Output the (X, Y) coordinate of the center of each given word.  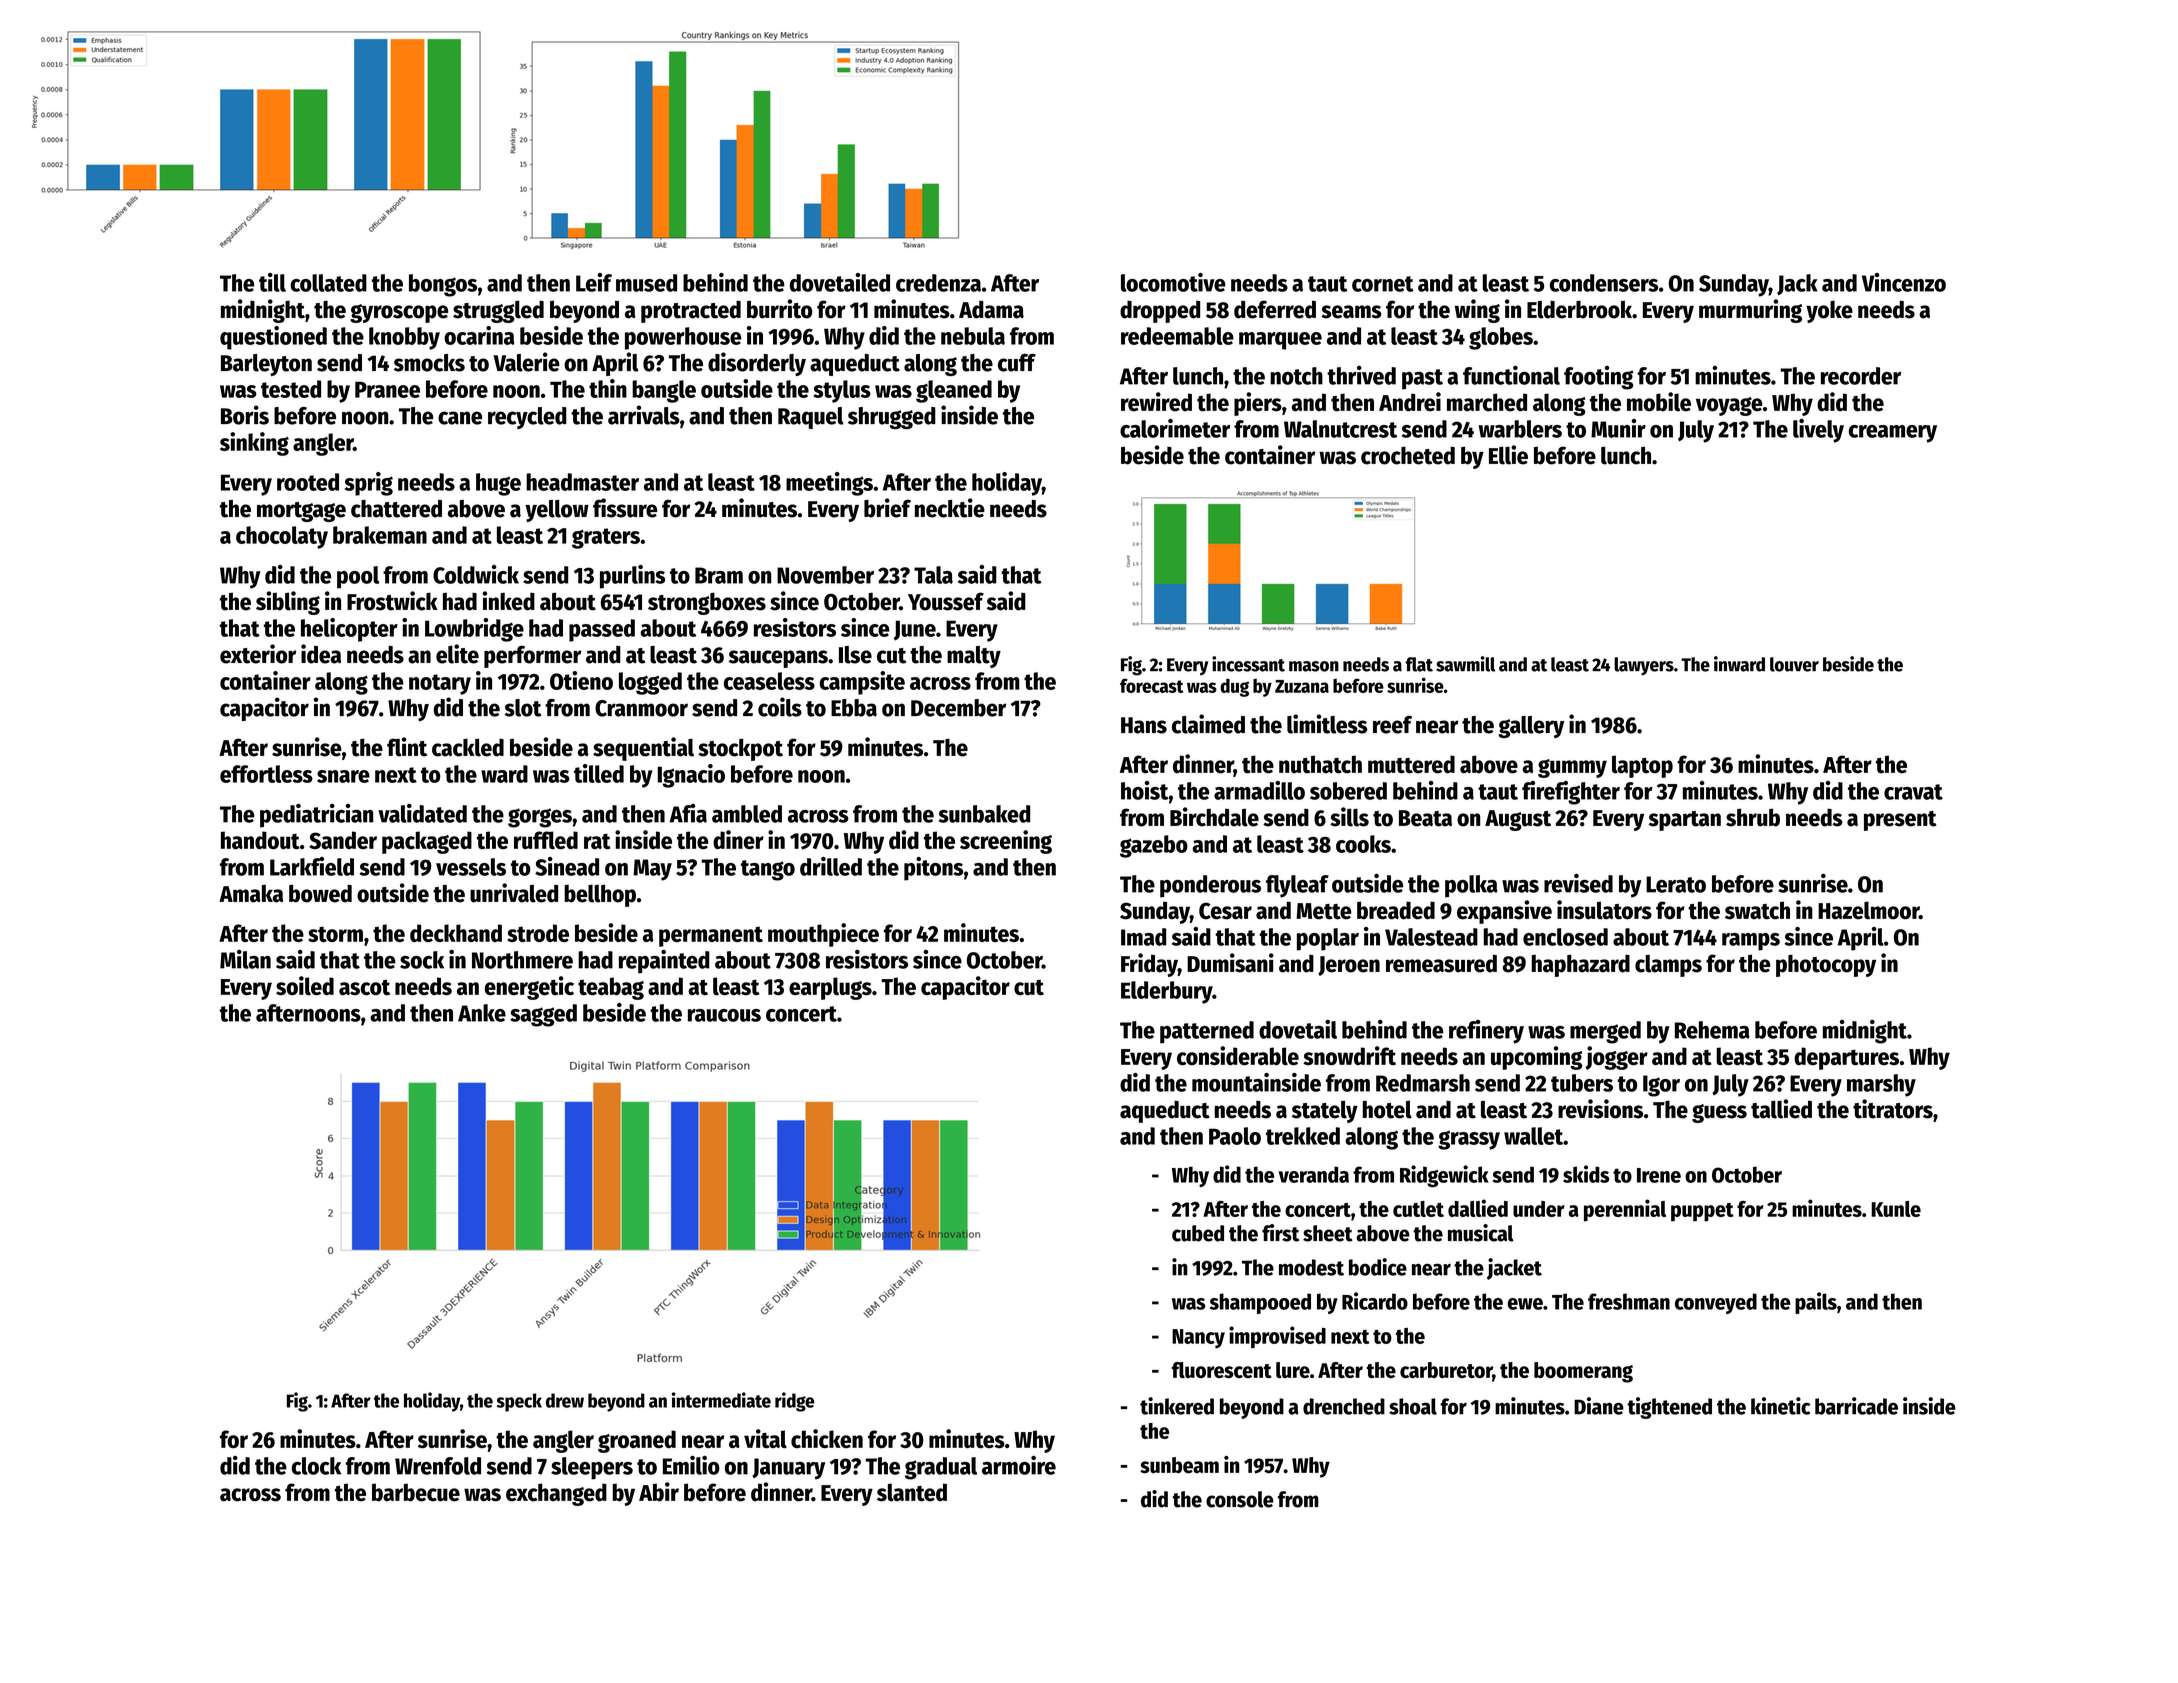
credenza (938, 283)
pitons (933, 869)
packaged (427, 842)
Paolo (1235, 1136)
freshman (1629, 1301)
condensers (1604, 283)
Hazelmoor (1868, 910)
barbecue (416, 1492)
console (1240, 1499)
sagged (543, 1015)
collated (328, 283)
